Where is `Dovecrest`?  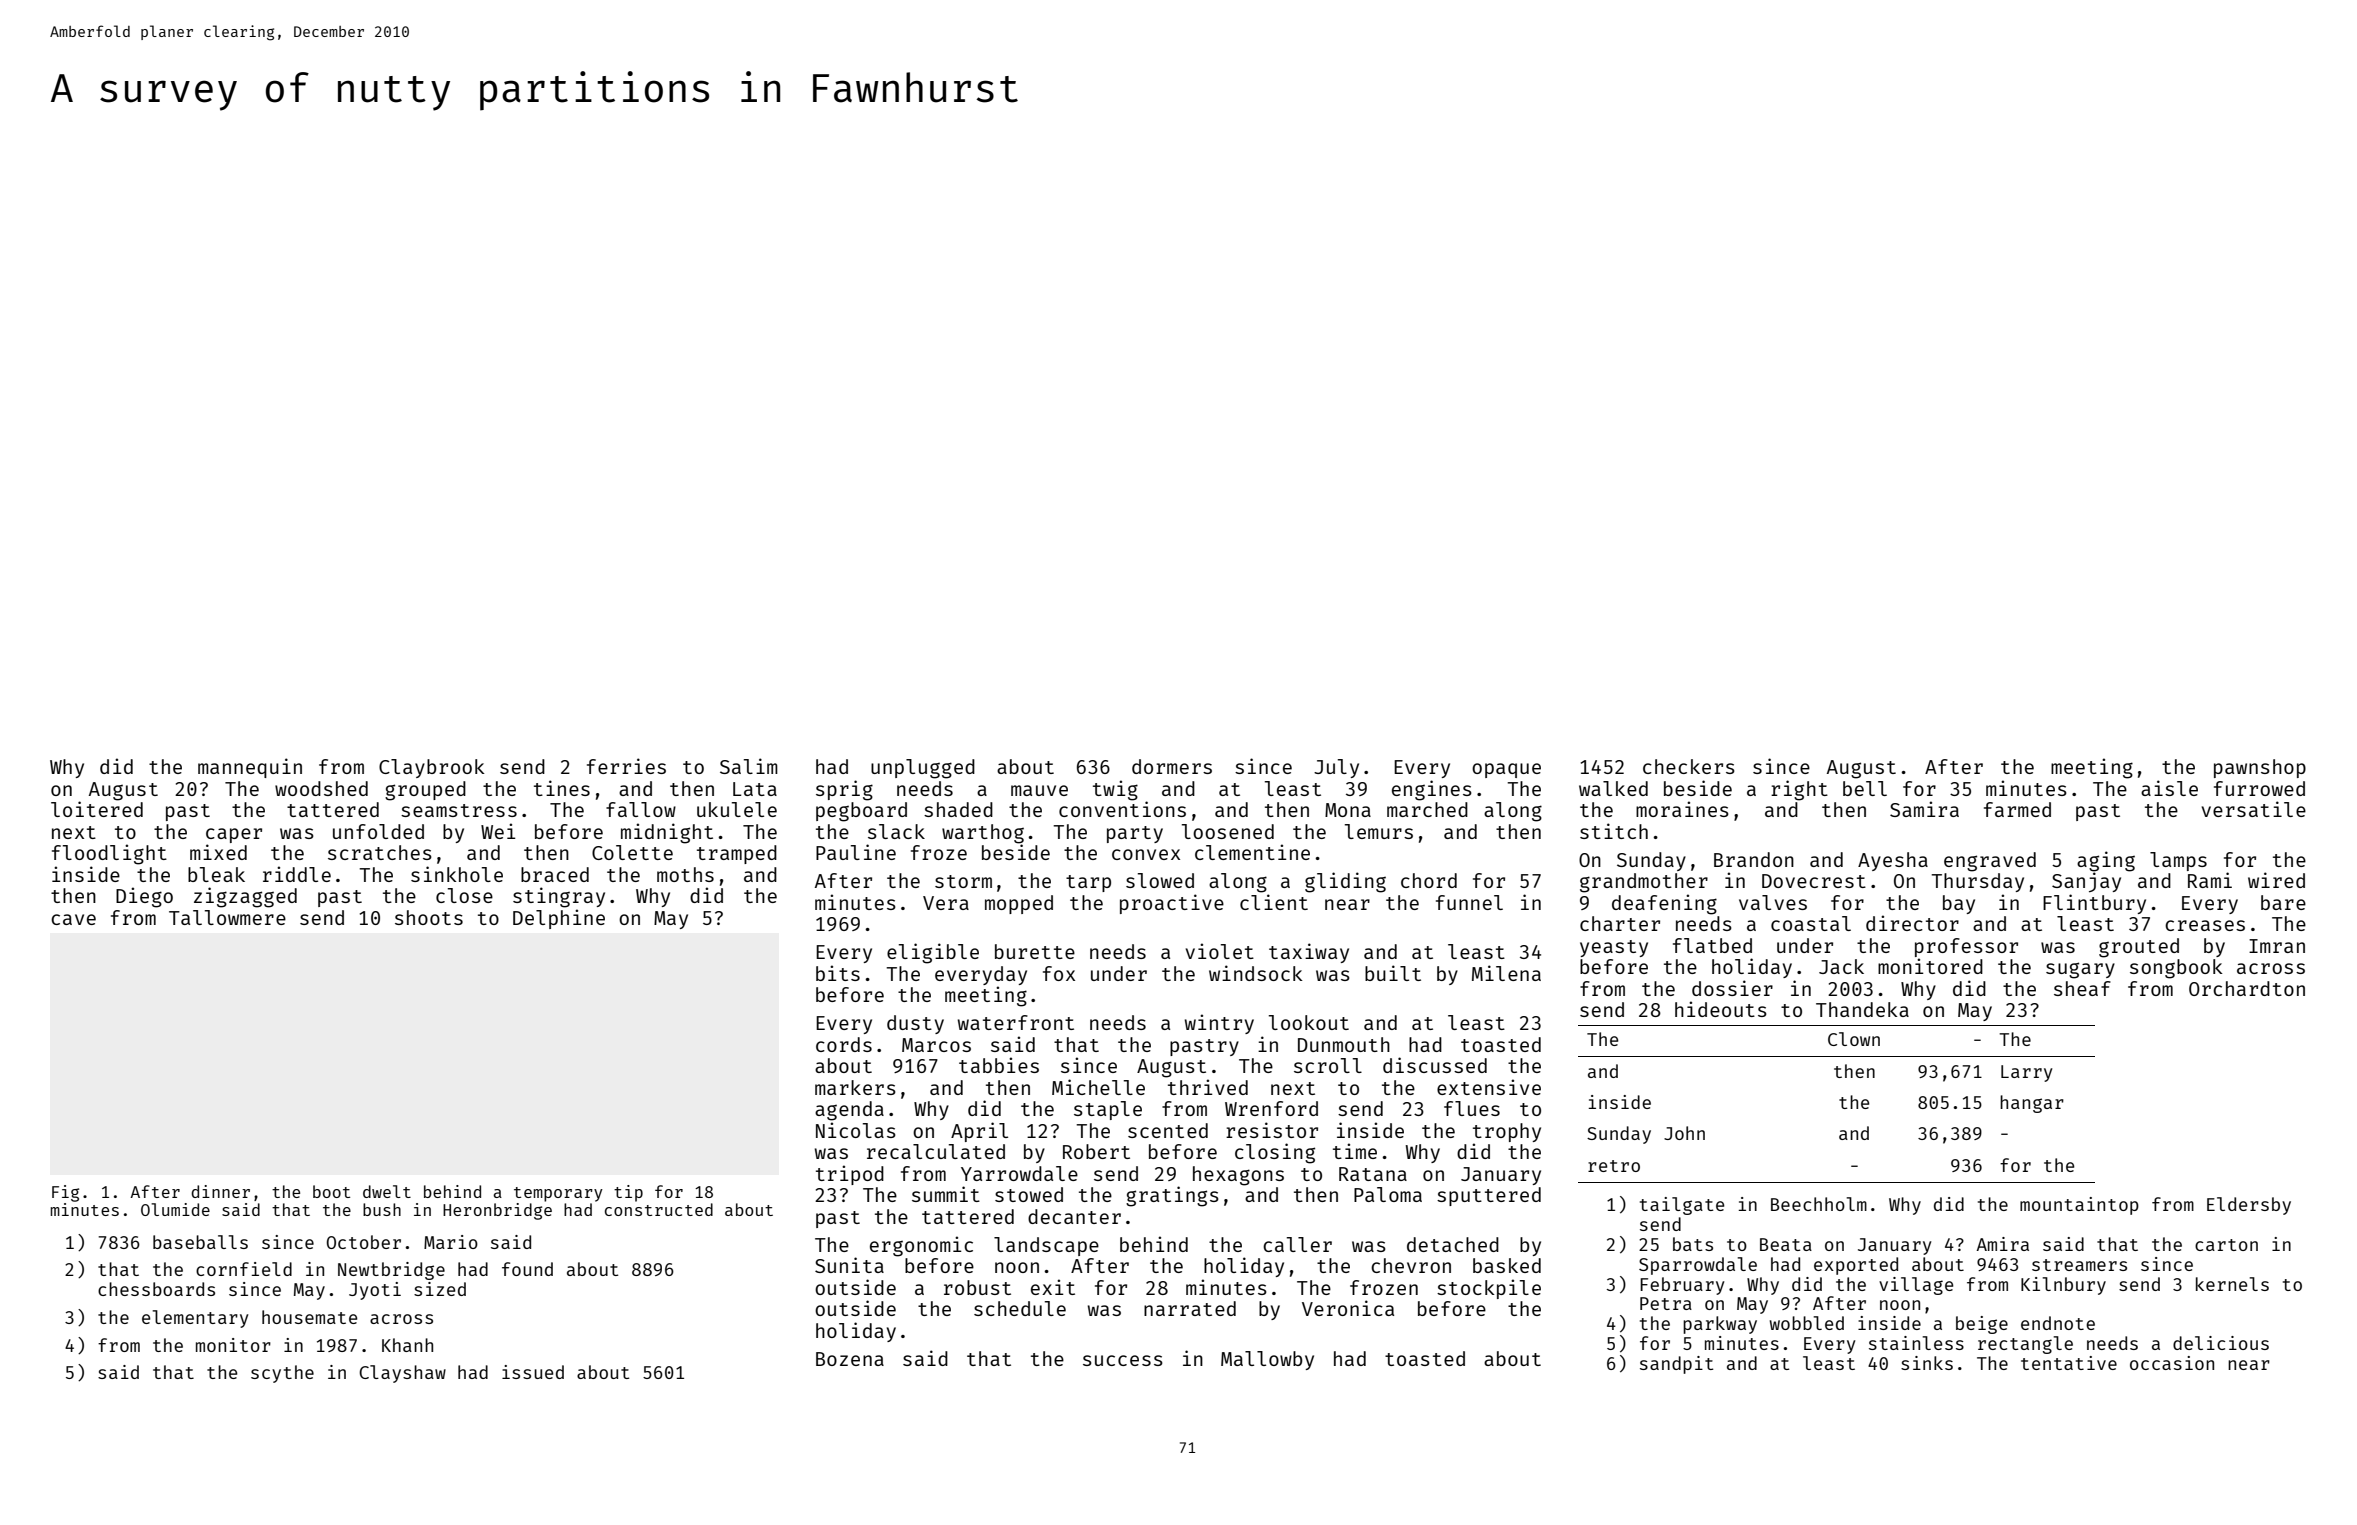
Dovecrest is located at coordinates (1814, 881).
